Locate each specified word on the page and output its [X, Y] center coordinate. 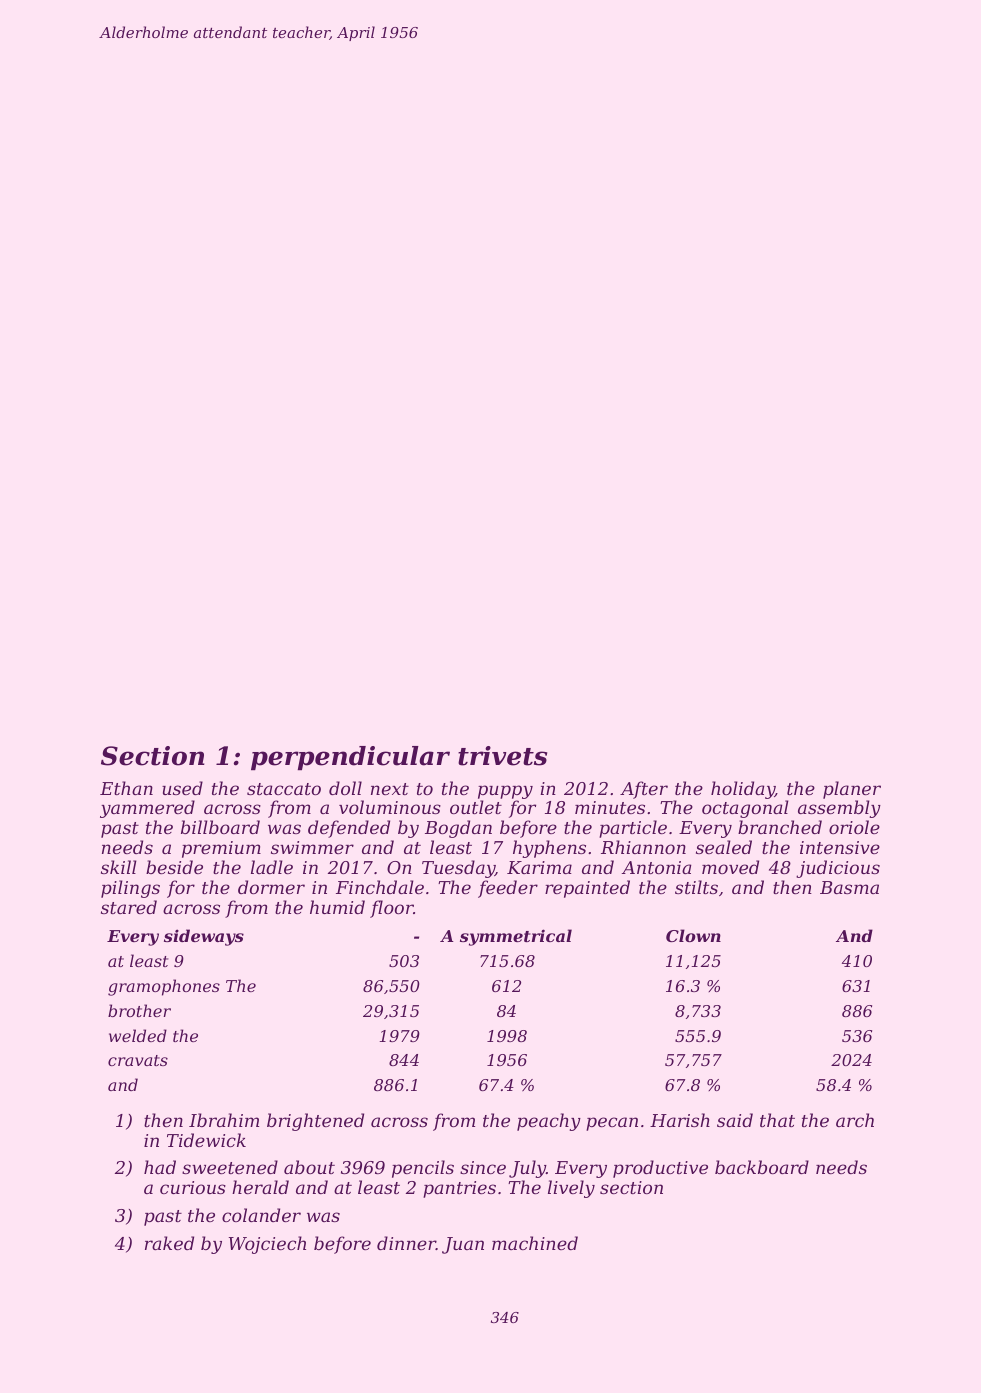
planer [852, 790]
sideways [204, 937]
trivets [502, 756]
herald [260, 1187]
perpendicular [350, 758]
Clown [693, 935]
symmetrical [516, 937]
